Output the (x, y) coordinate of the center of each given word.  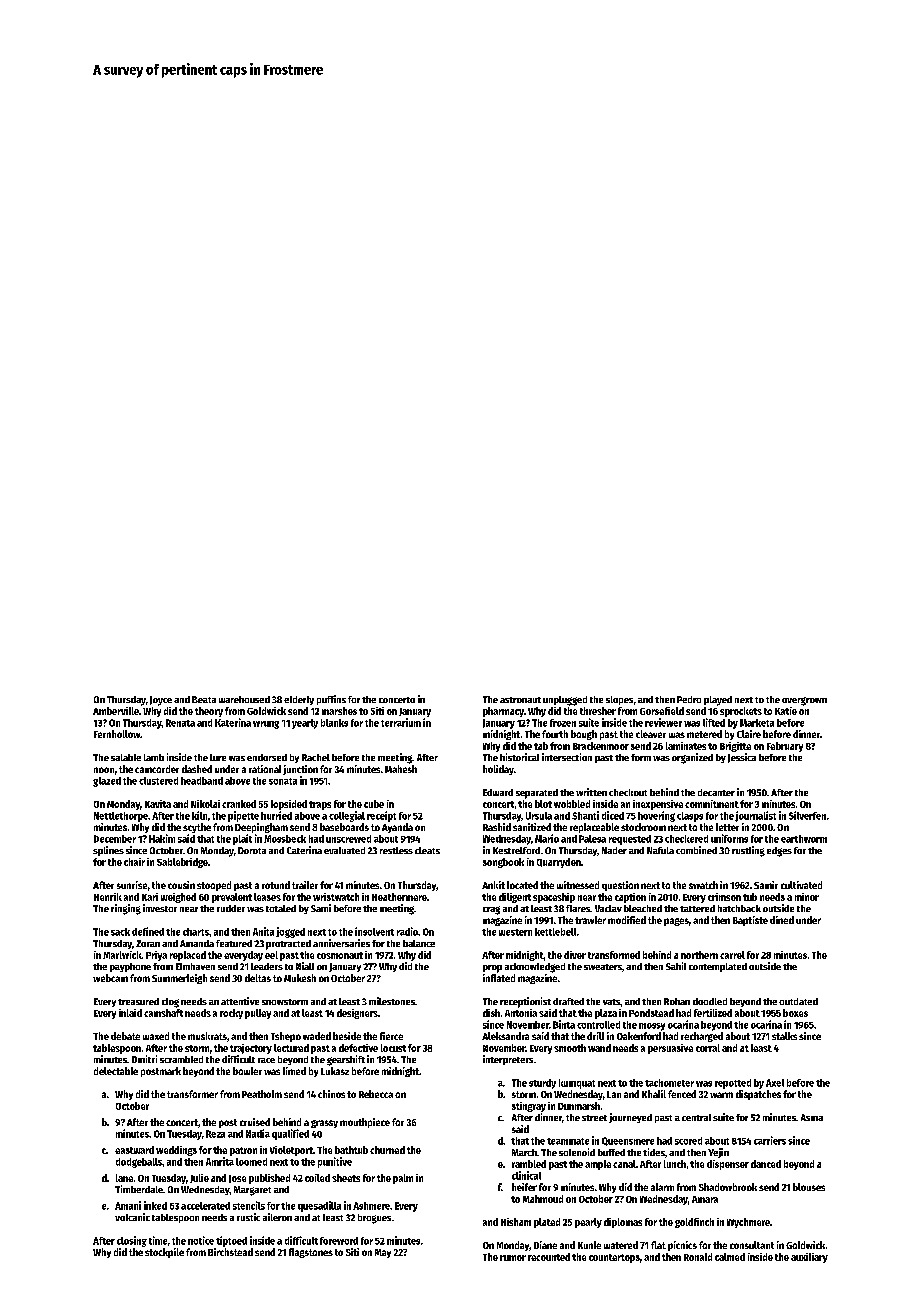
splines (108, 851)
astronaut (520, 700)
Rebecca (376, 1094)
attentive (240, 1001)
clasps (690, 817)
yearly (305, 724)
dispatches (758, 1095)
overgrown (804, 701)
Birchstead (230, 1252)
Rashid (497, 827)
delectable (116, 1071)
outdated (798, 1001)
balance (419, 943)
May (383, 1253)
